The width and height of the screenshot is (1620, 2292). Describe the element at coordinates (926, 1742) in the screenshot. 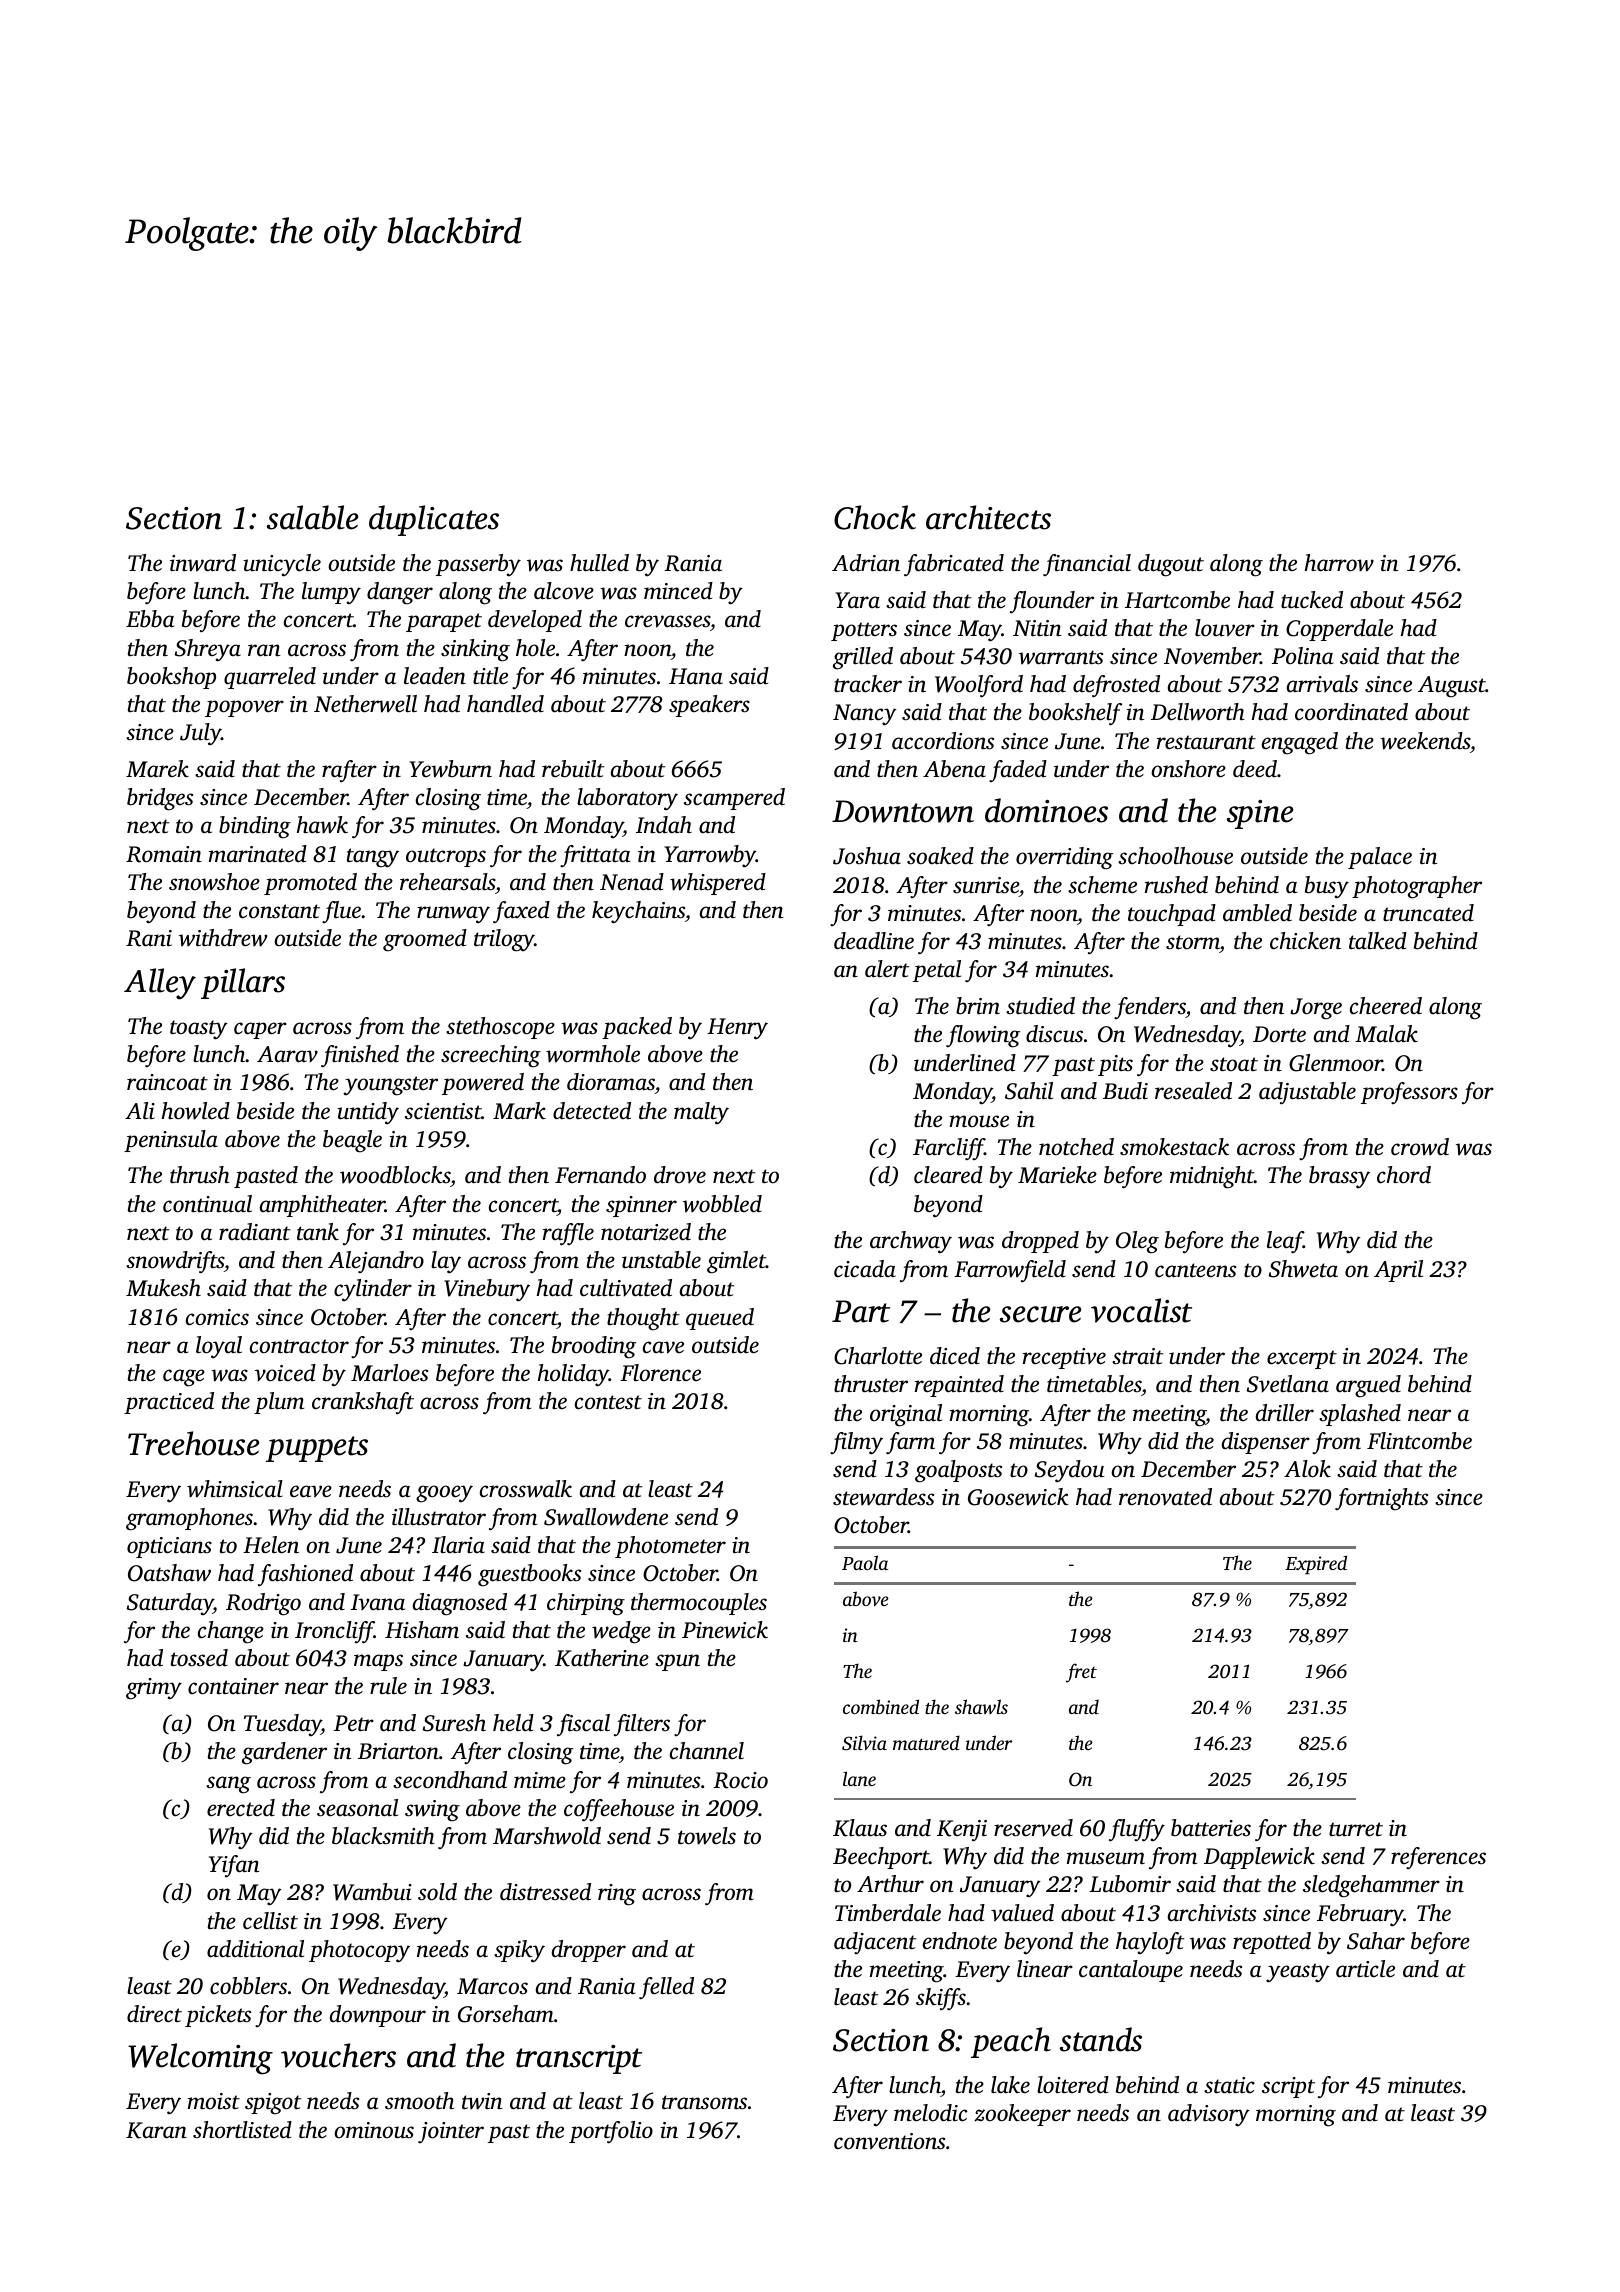

I see `matured` at that location.
